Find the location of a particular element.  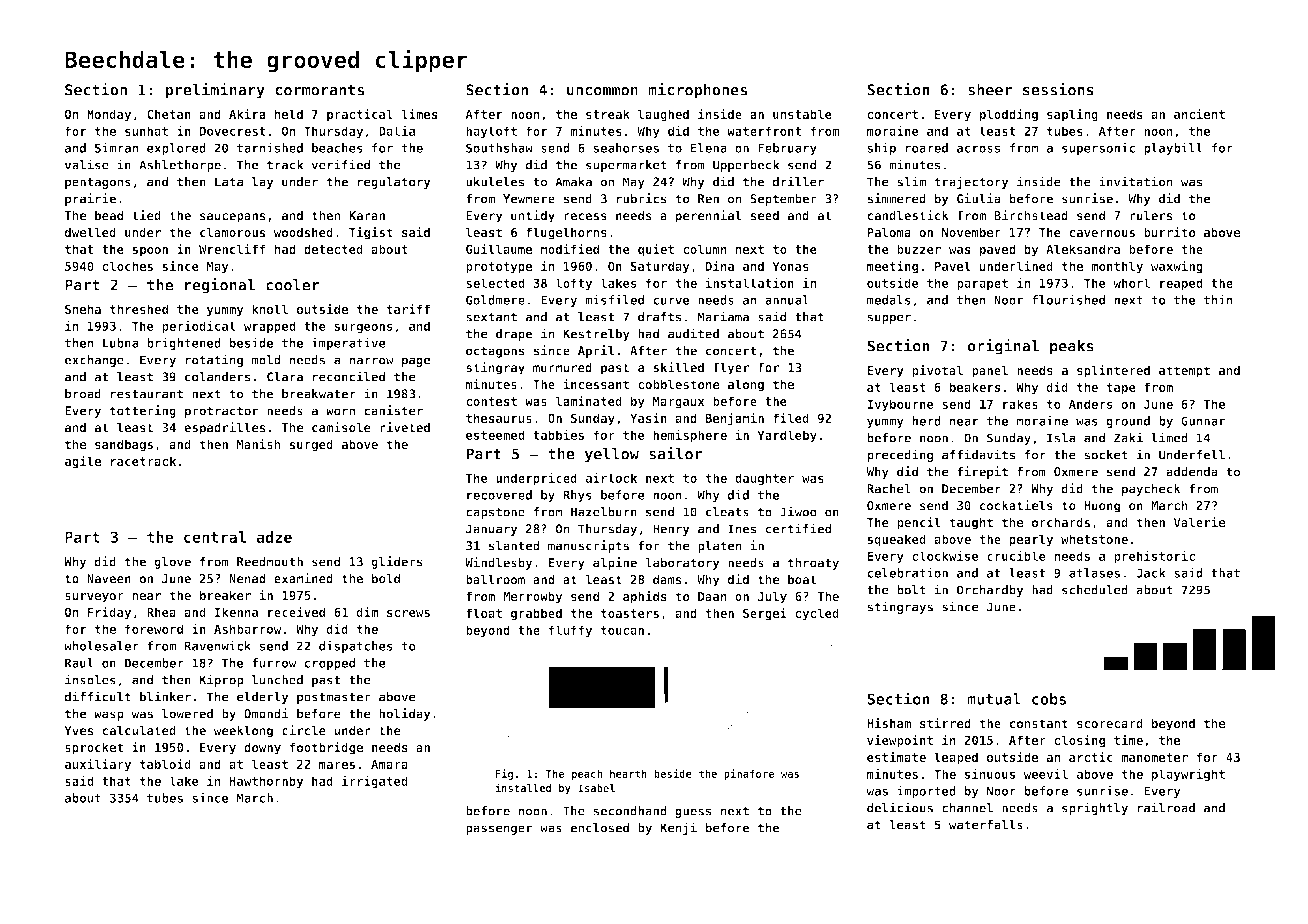

sheer is located at coordinates (990, 90).
